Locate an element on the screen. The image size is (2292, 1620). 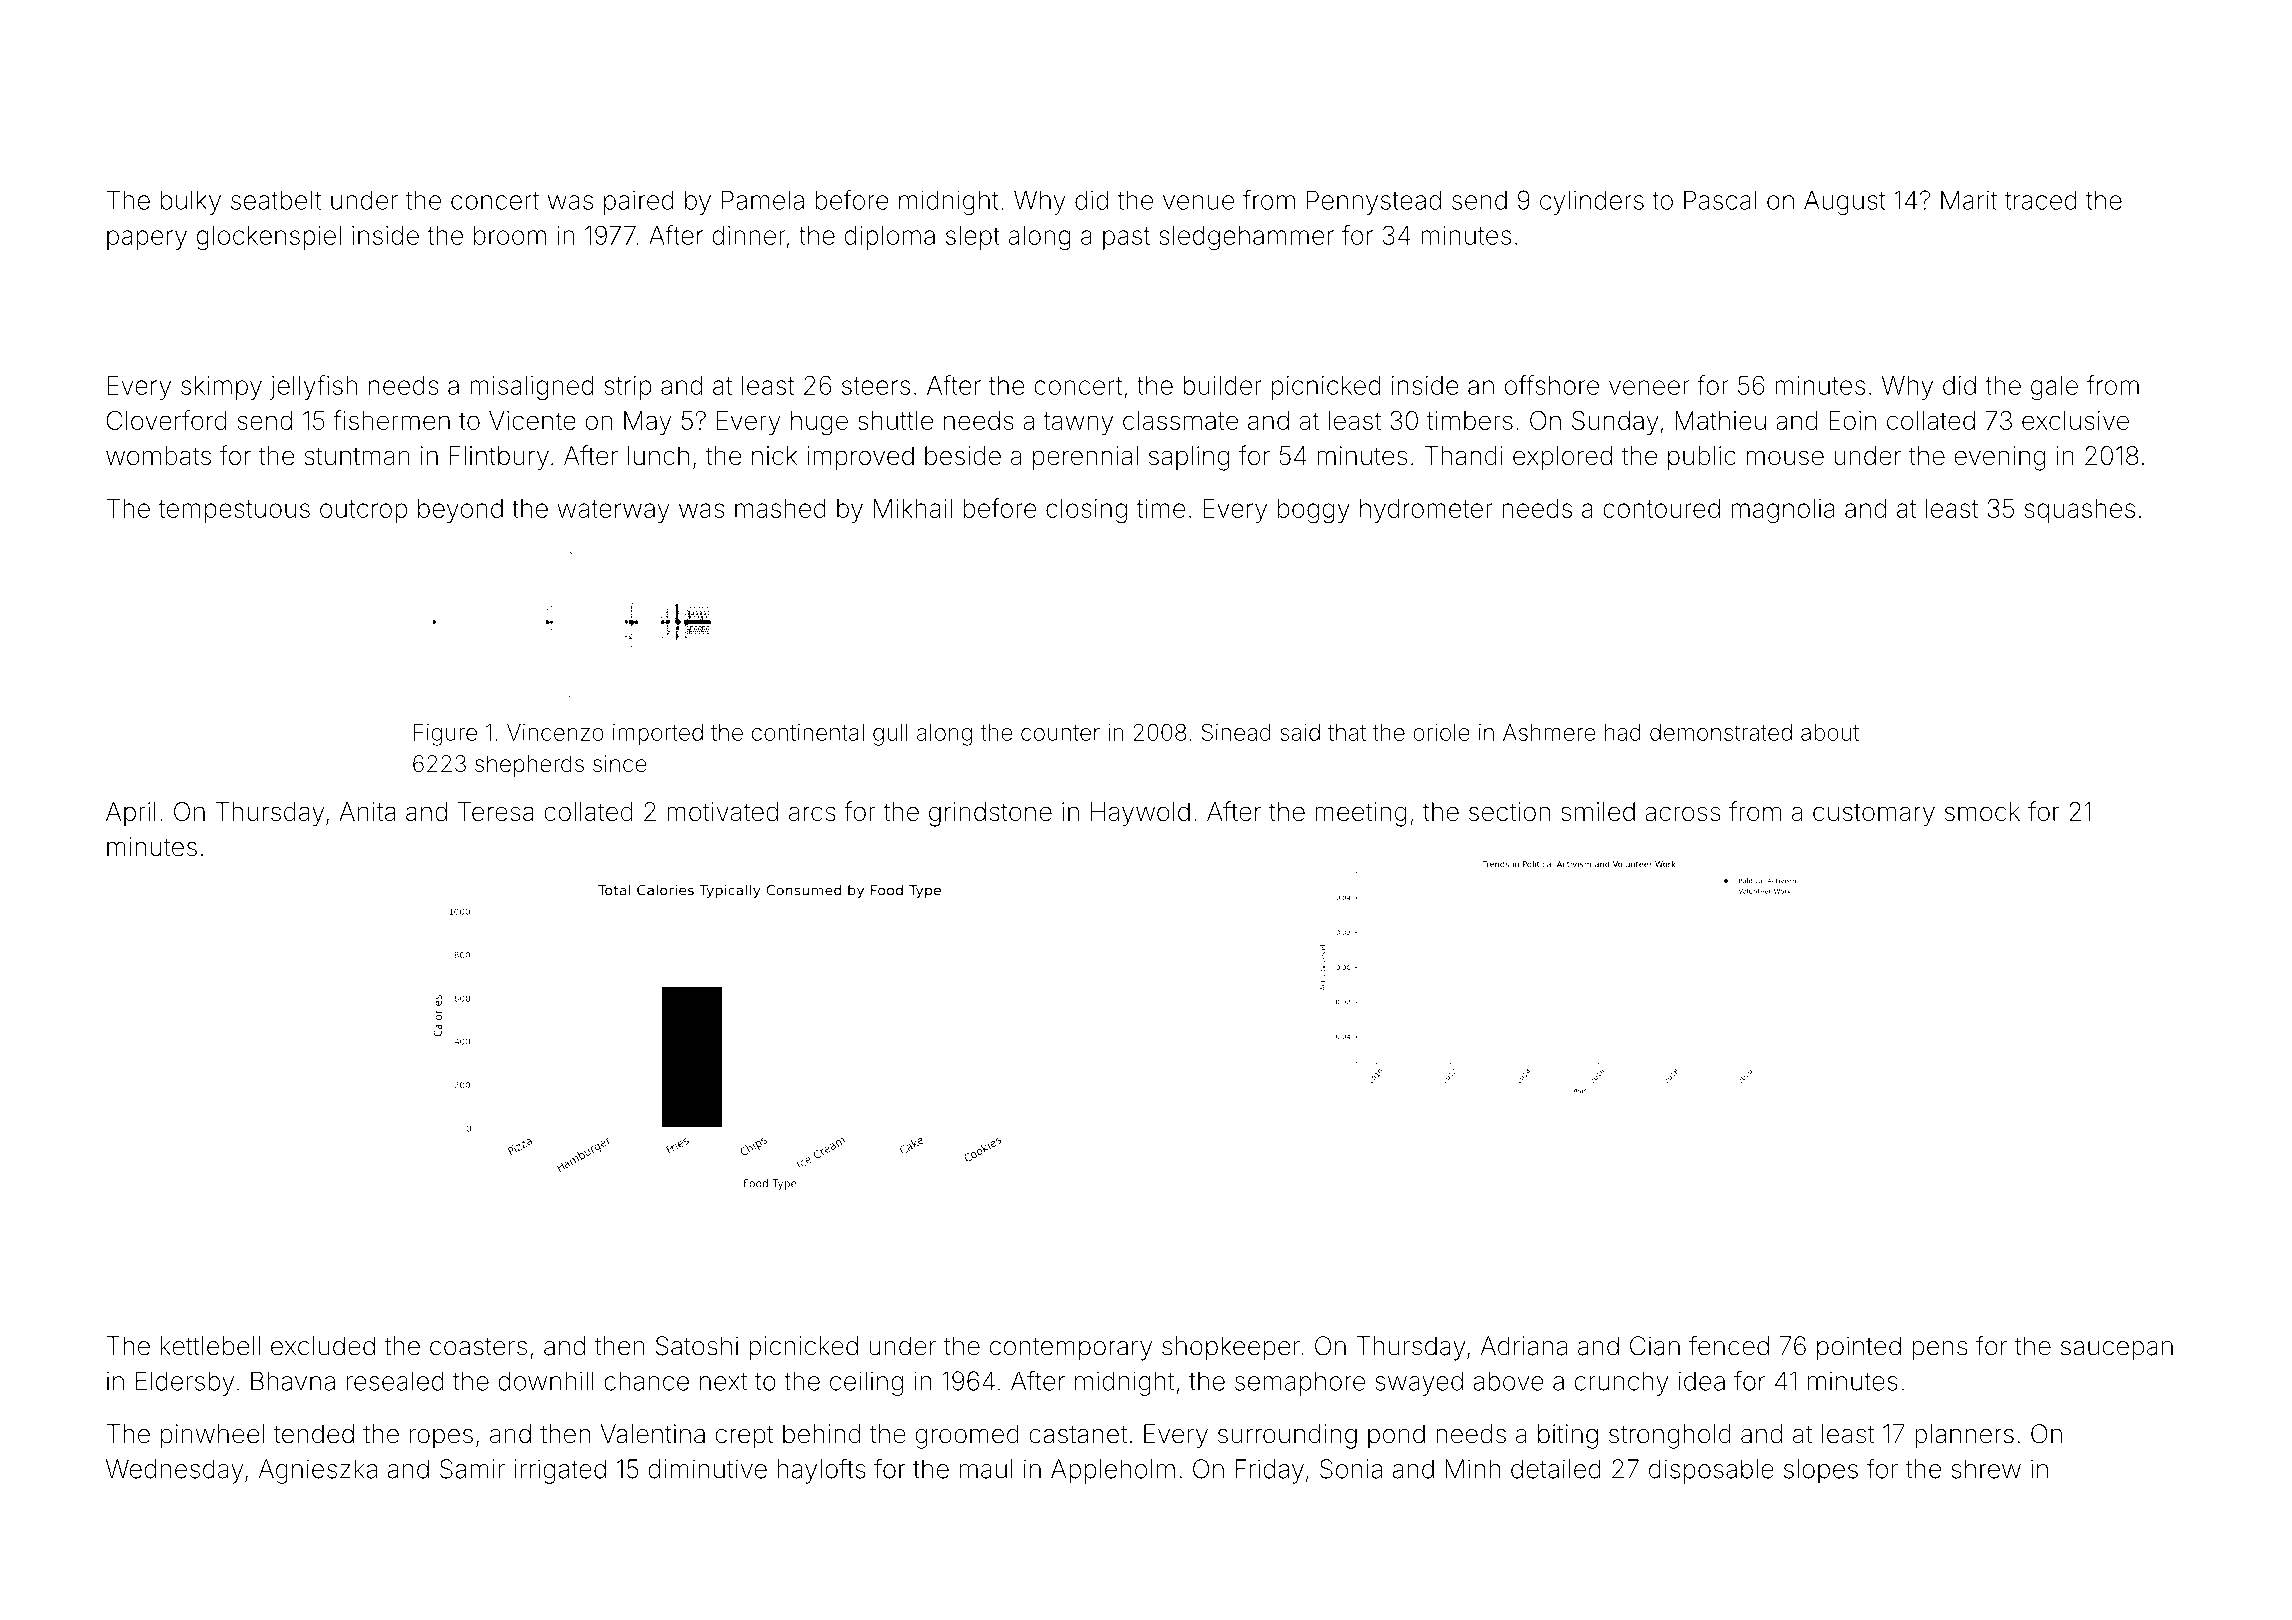
Marit is located at coordinates (1969, 200).
